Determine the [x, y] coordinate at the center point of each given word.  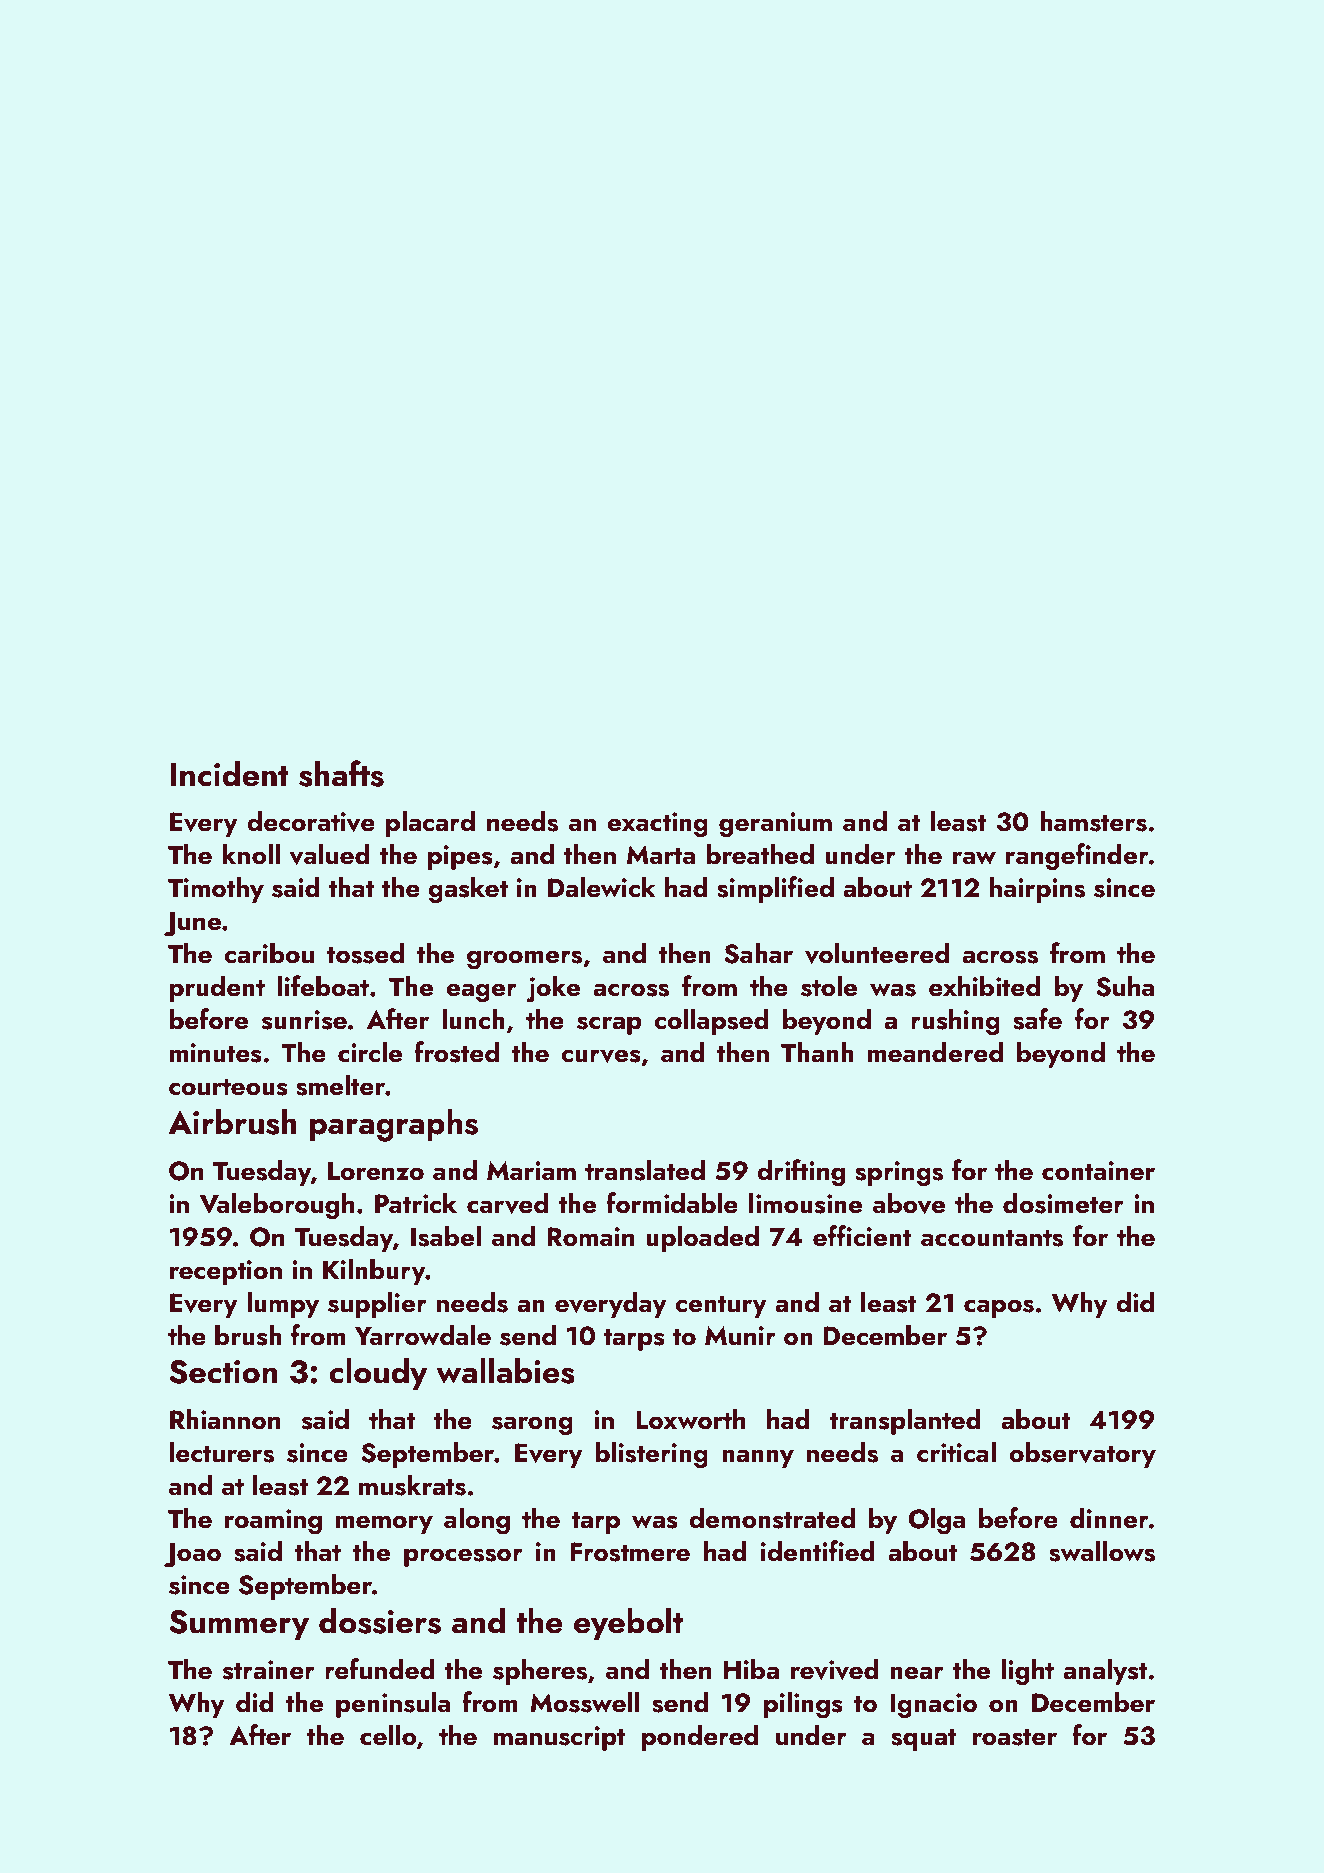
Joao [192, 1554]
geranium [775, 825]
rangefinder [1077, 857]
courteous [228, 1087]
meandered [935, 1052]
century [721, 1307]
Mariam [531, 1171]
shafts [341, 773]
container [1098, 1171]
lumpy [283, 1304]
